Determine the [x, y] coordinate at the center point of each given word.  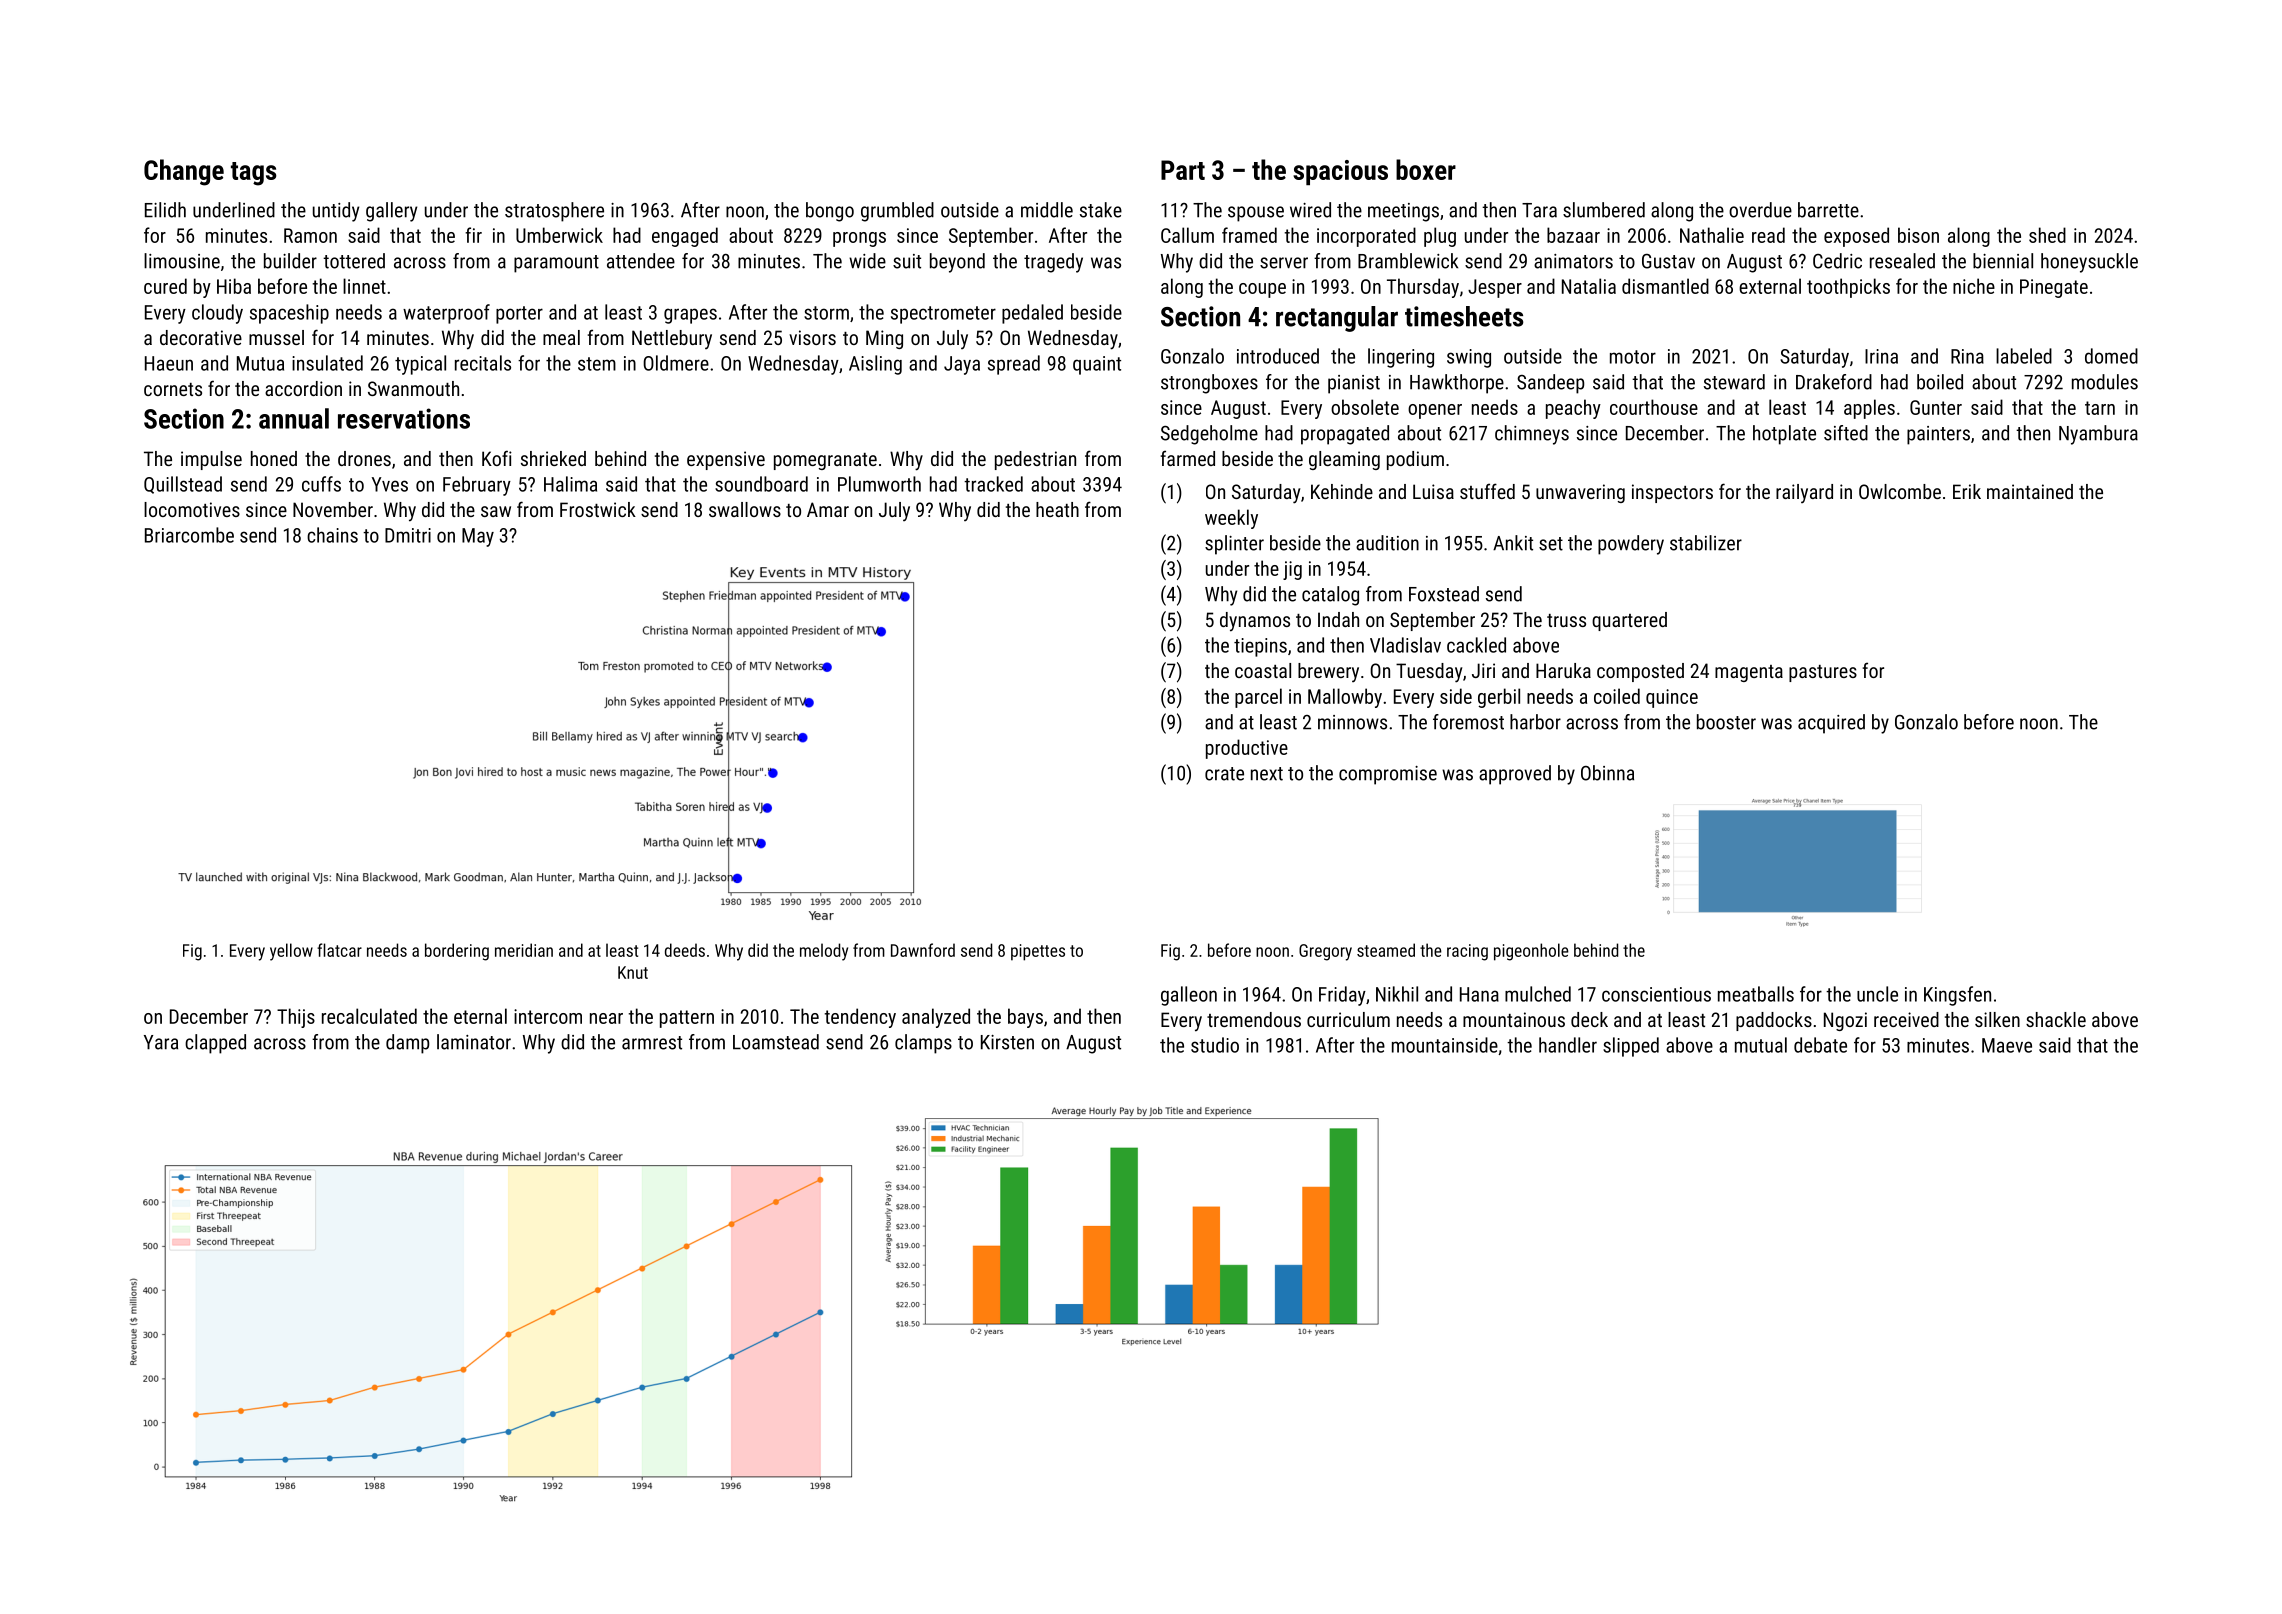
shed [2047, 235]
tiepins [1260, 647]
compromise [1388, 775]
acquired [1831, 724]
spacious [1340, 172]
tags [254, 174]
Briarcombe [189, 535]
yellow [291, 952]
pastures [1823, 673]
